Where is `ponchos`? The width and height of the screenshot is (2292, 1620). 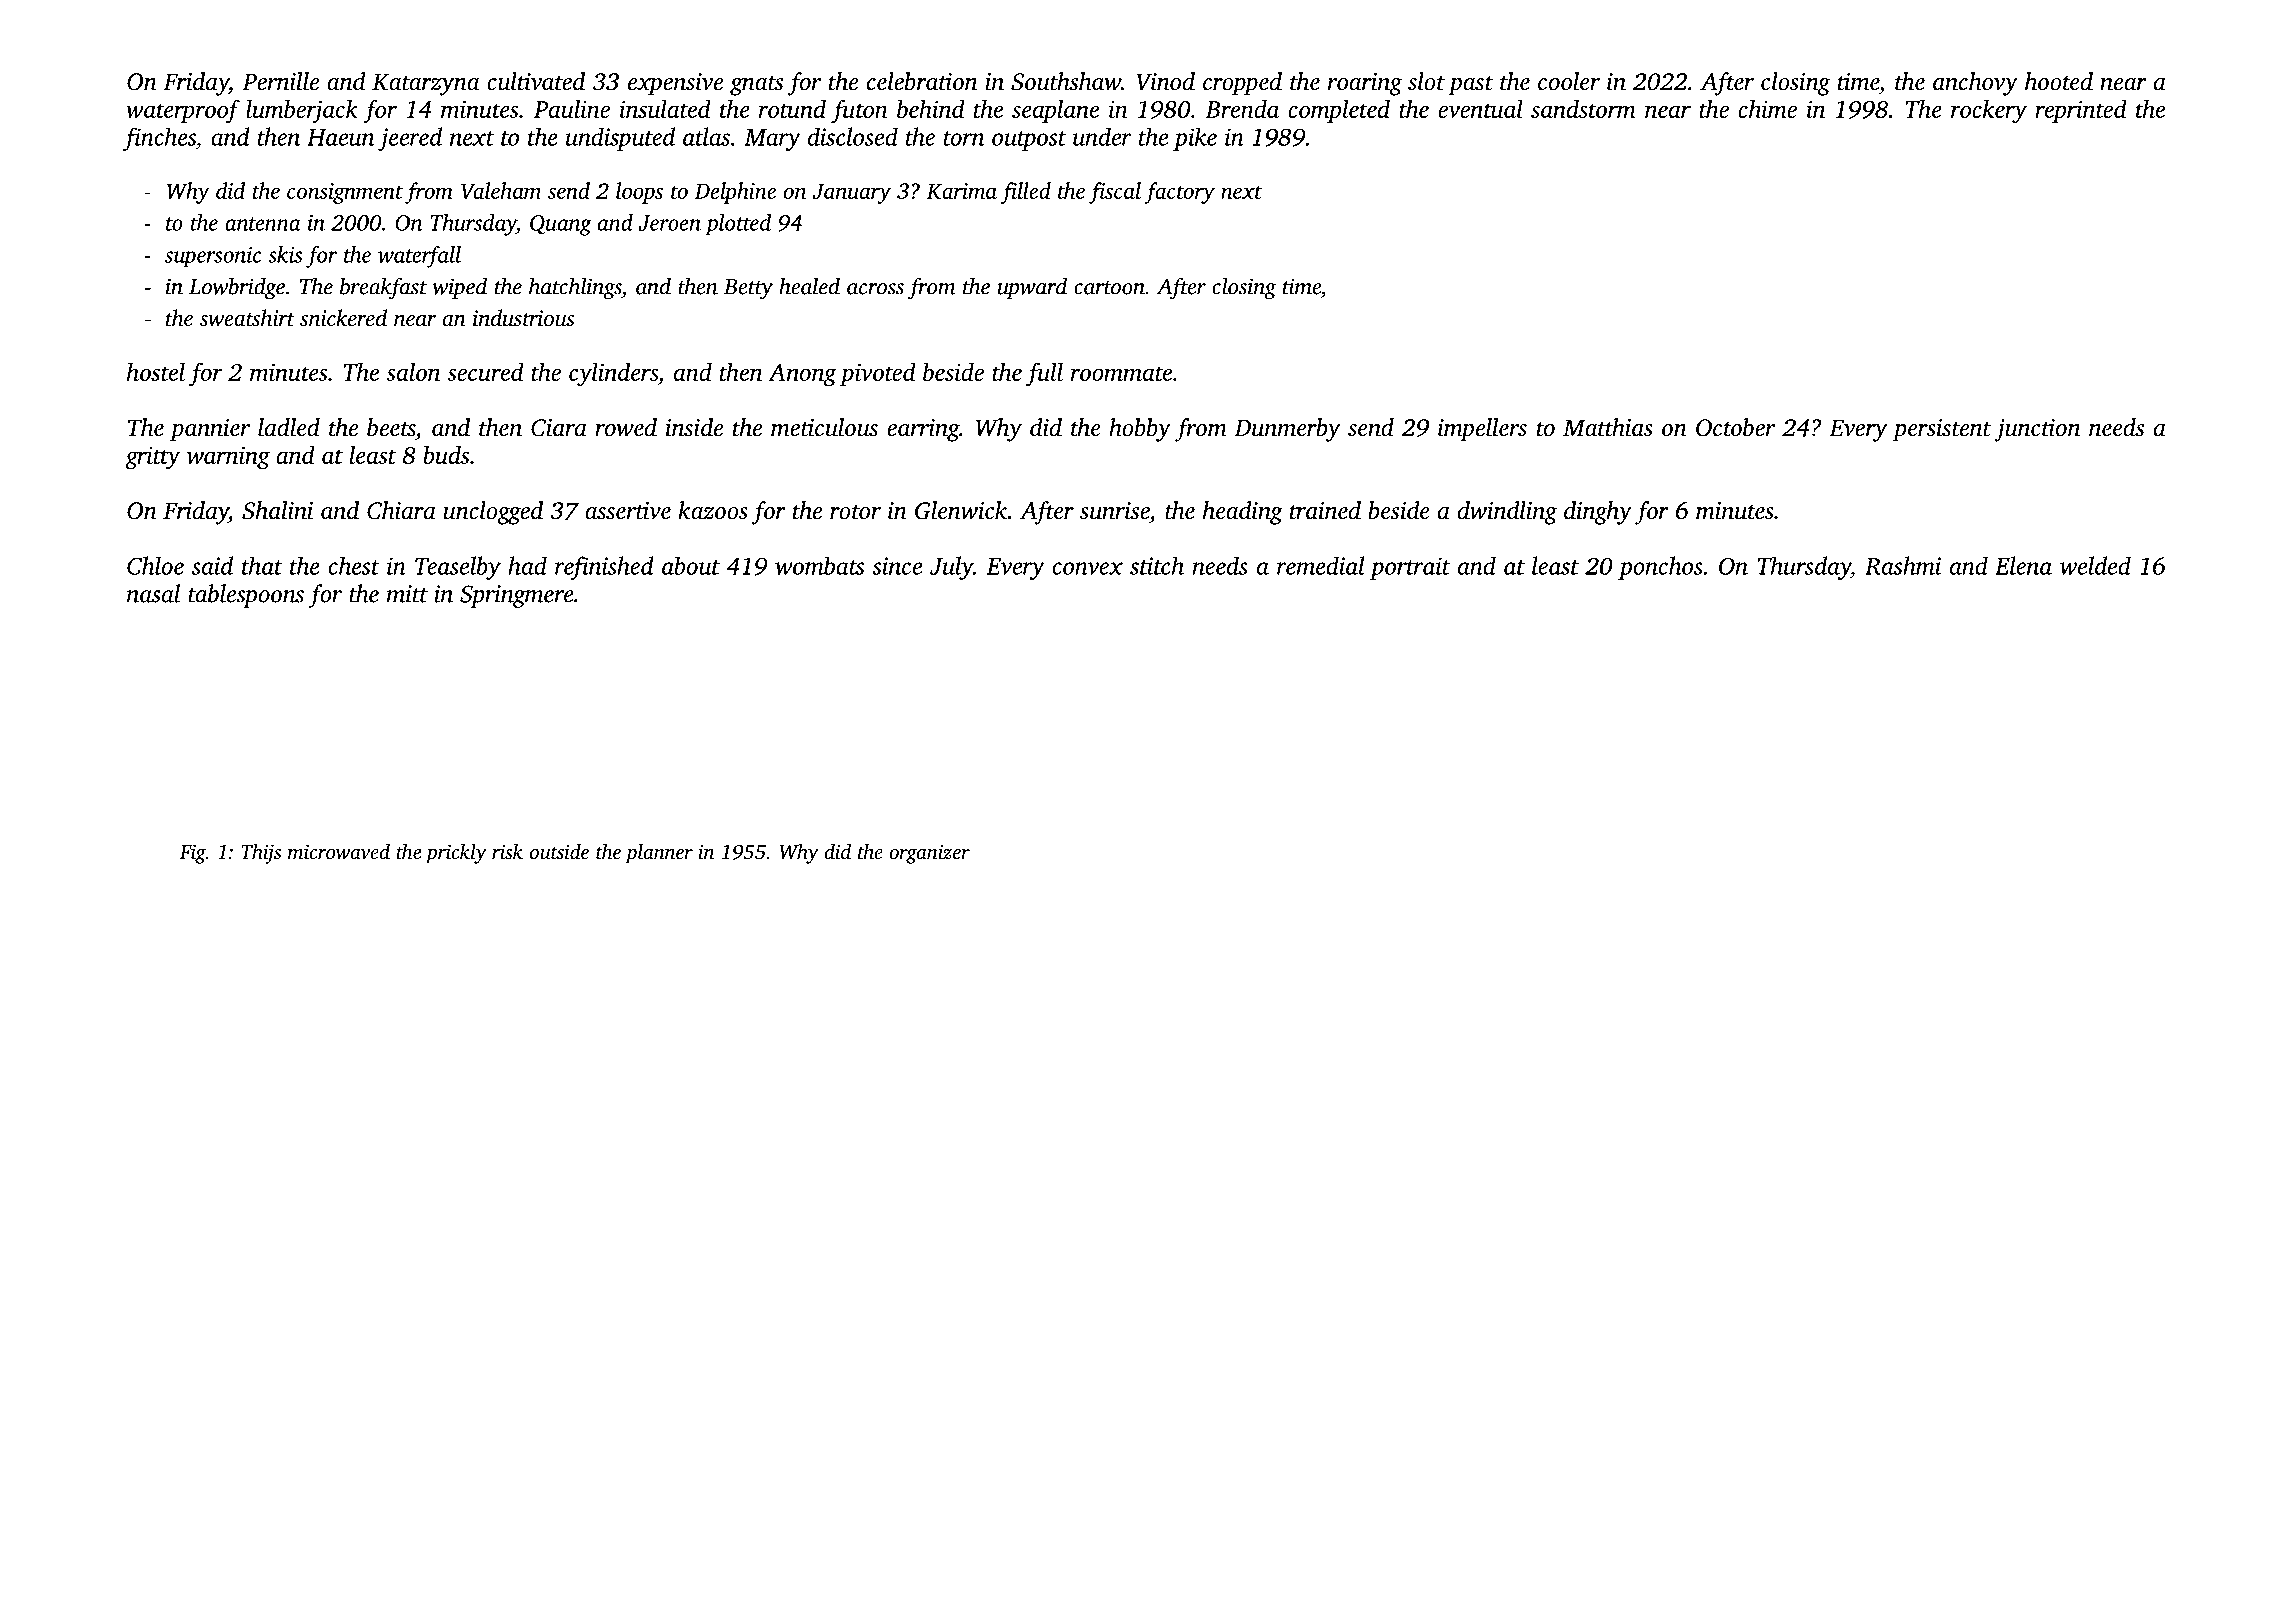
ponchos is located at coordinates (1660, 568).
